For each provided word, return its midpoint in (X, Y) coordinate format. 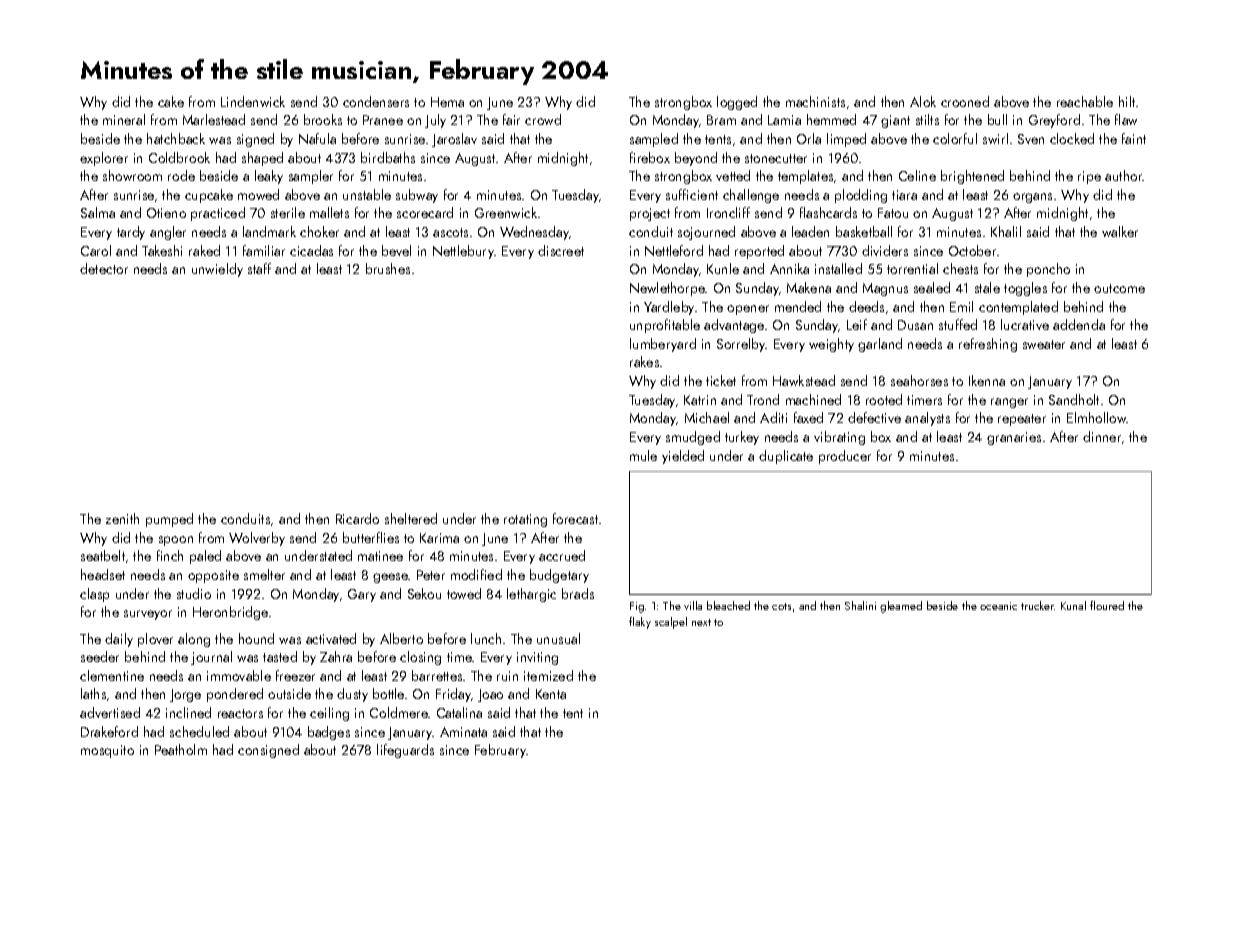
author (1124, 175)
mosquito (107, 751)
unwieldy (217, 270)
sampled (654, 140)
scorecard (425, 212)
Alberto (401, 638)
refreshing (988, 345)
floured (1107, 605)
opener (748, 310)
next (701, 622)
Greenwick (506, 212)
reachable (1085, 101)
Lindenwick (253, 101)
